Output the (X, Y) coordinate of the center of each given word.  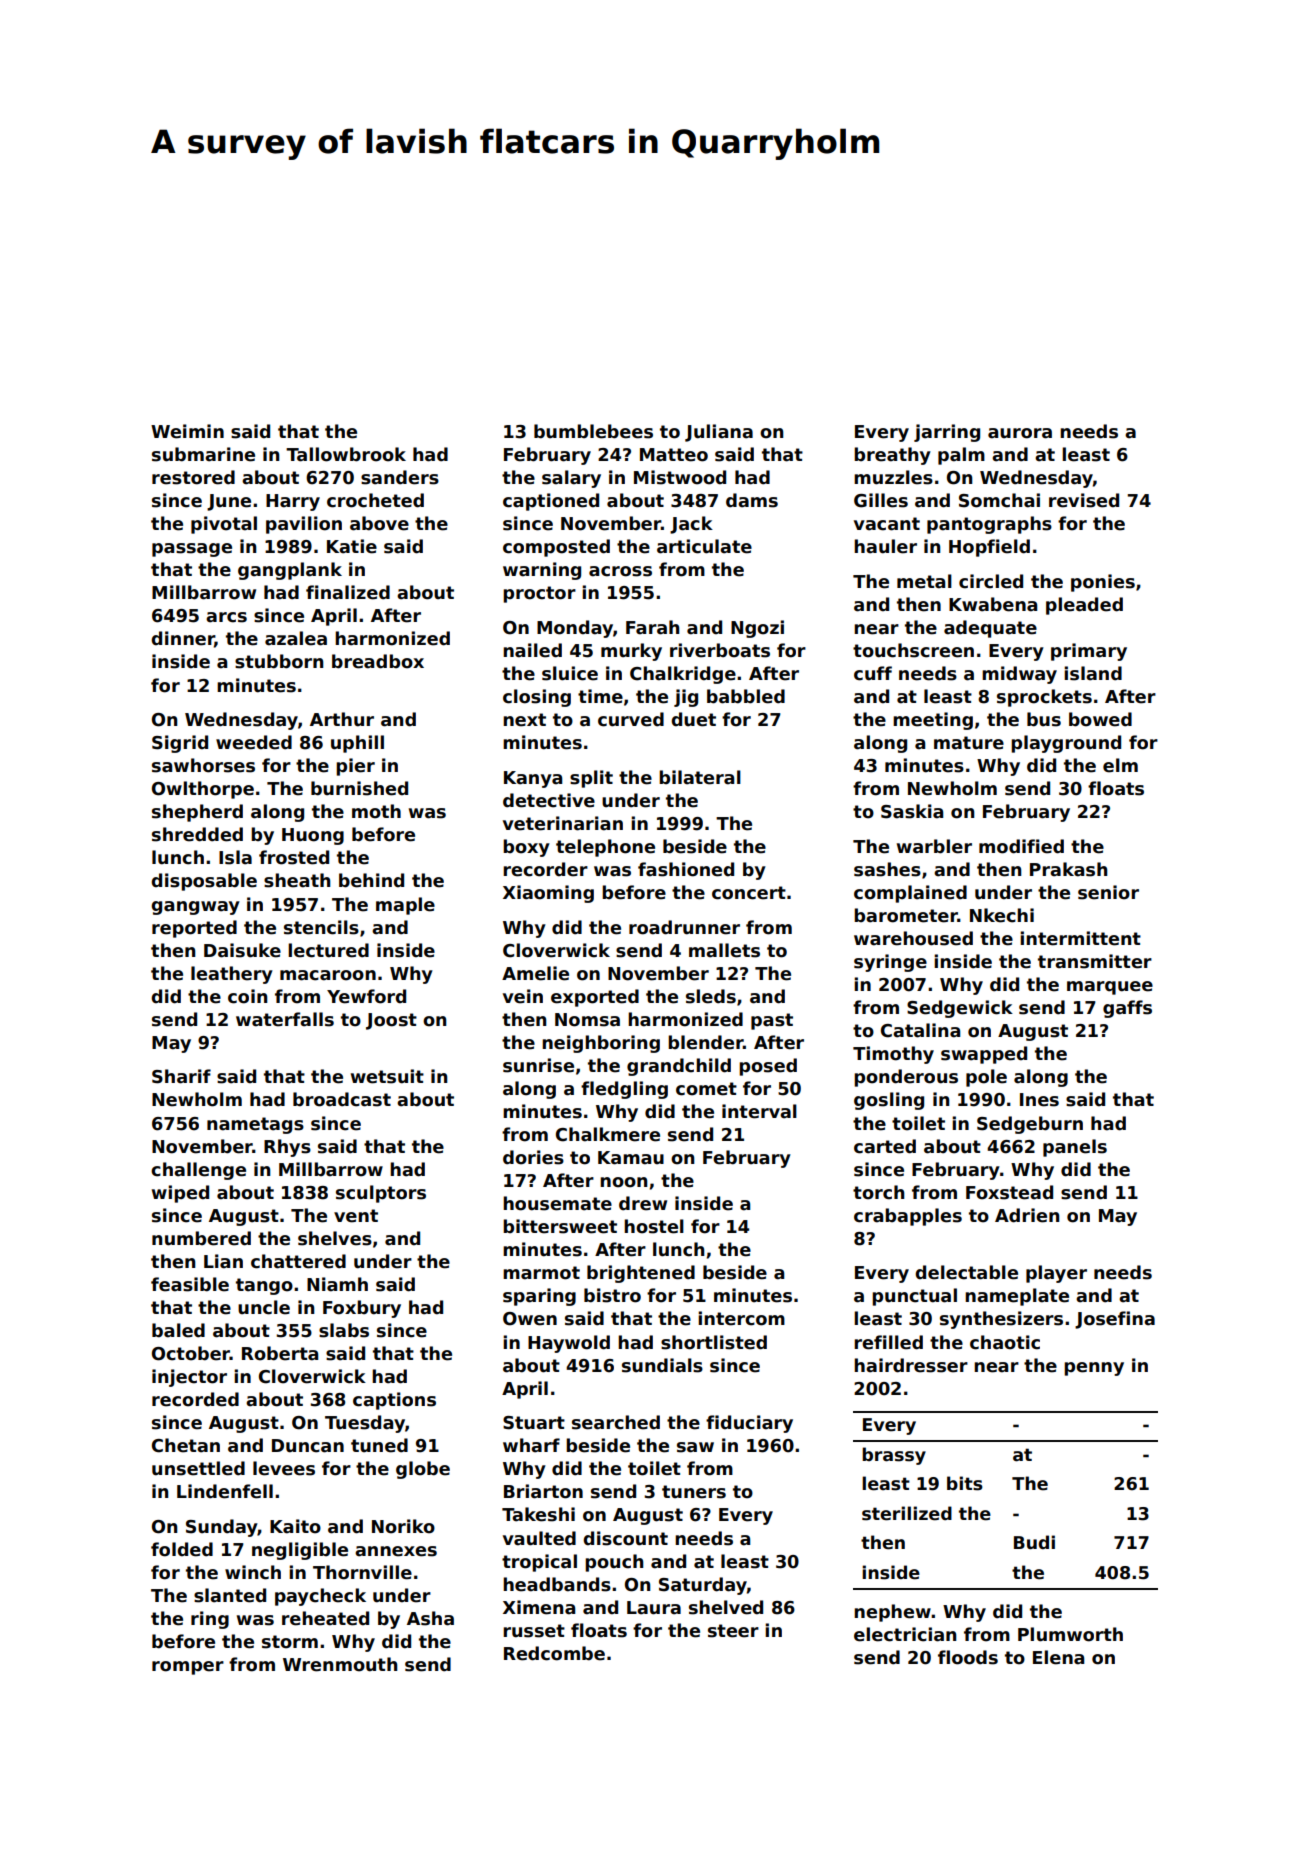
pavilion (304, 525)
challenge (198, 1171)
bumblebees (593, 431)
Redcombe (554, 1653)
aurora (1020, 433)
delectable (966, 1272)
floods (968, 1657)
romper (188, 1668)
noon (623, 1182)
